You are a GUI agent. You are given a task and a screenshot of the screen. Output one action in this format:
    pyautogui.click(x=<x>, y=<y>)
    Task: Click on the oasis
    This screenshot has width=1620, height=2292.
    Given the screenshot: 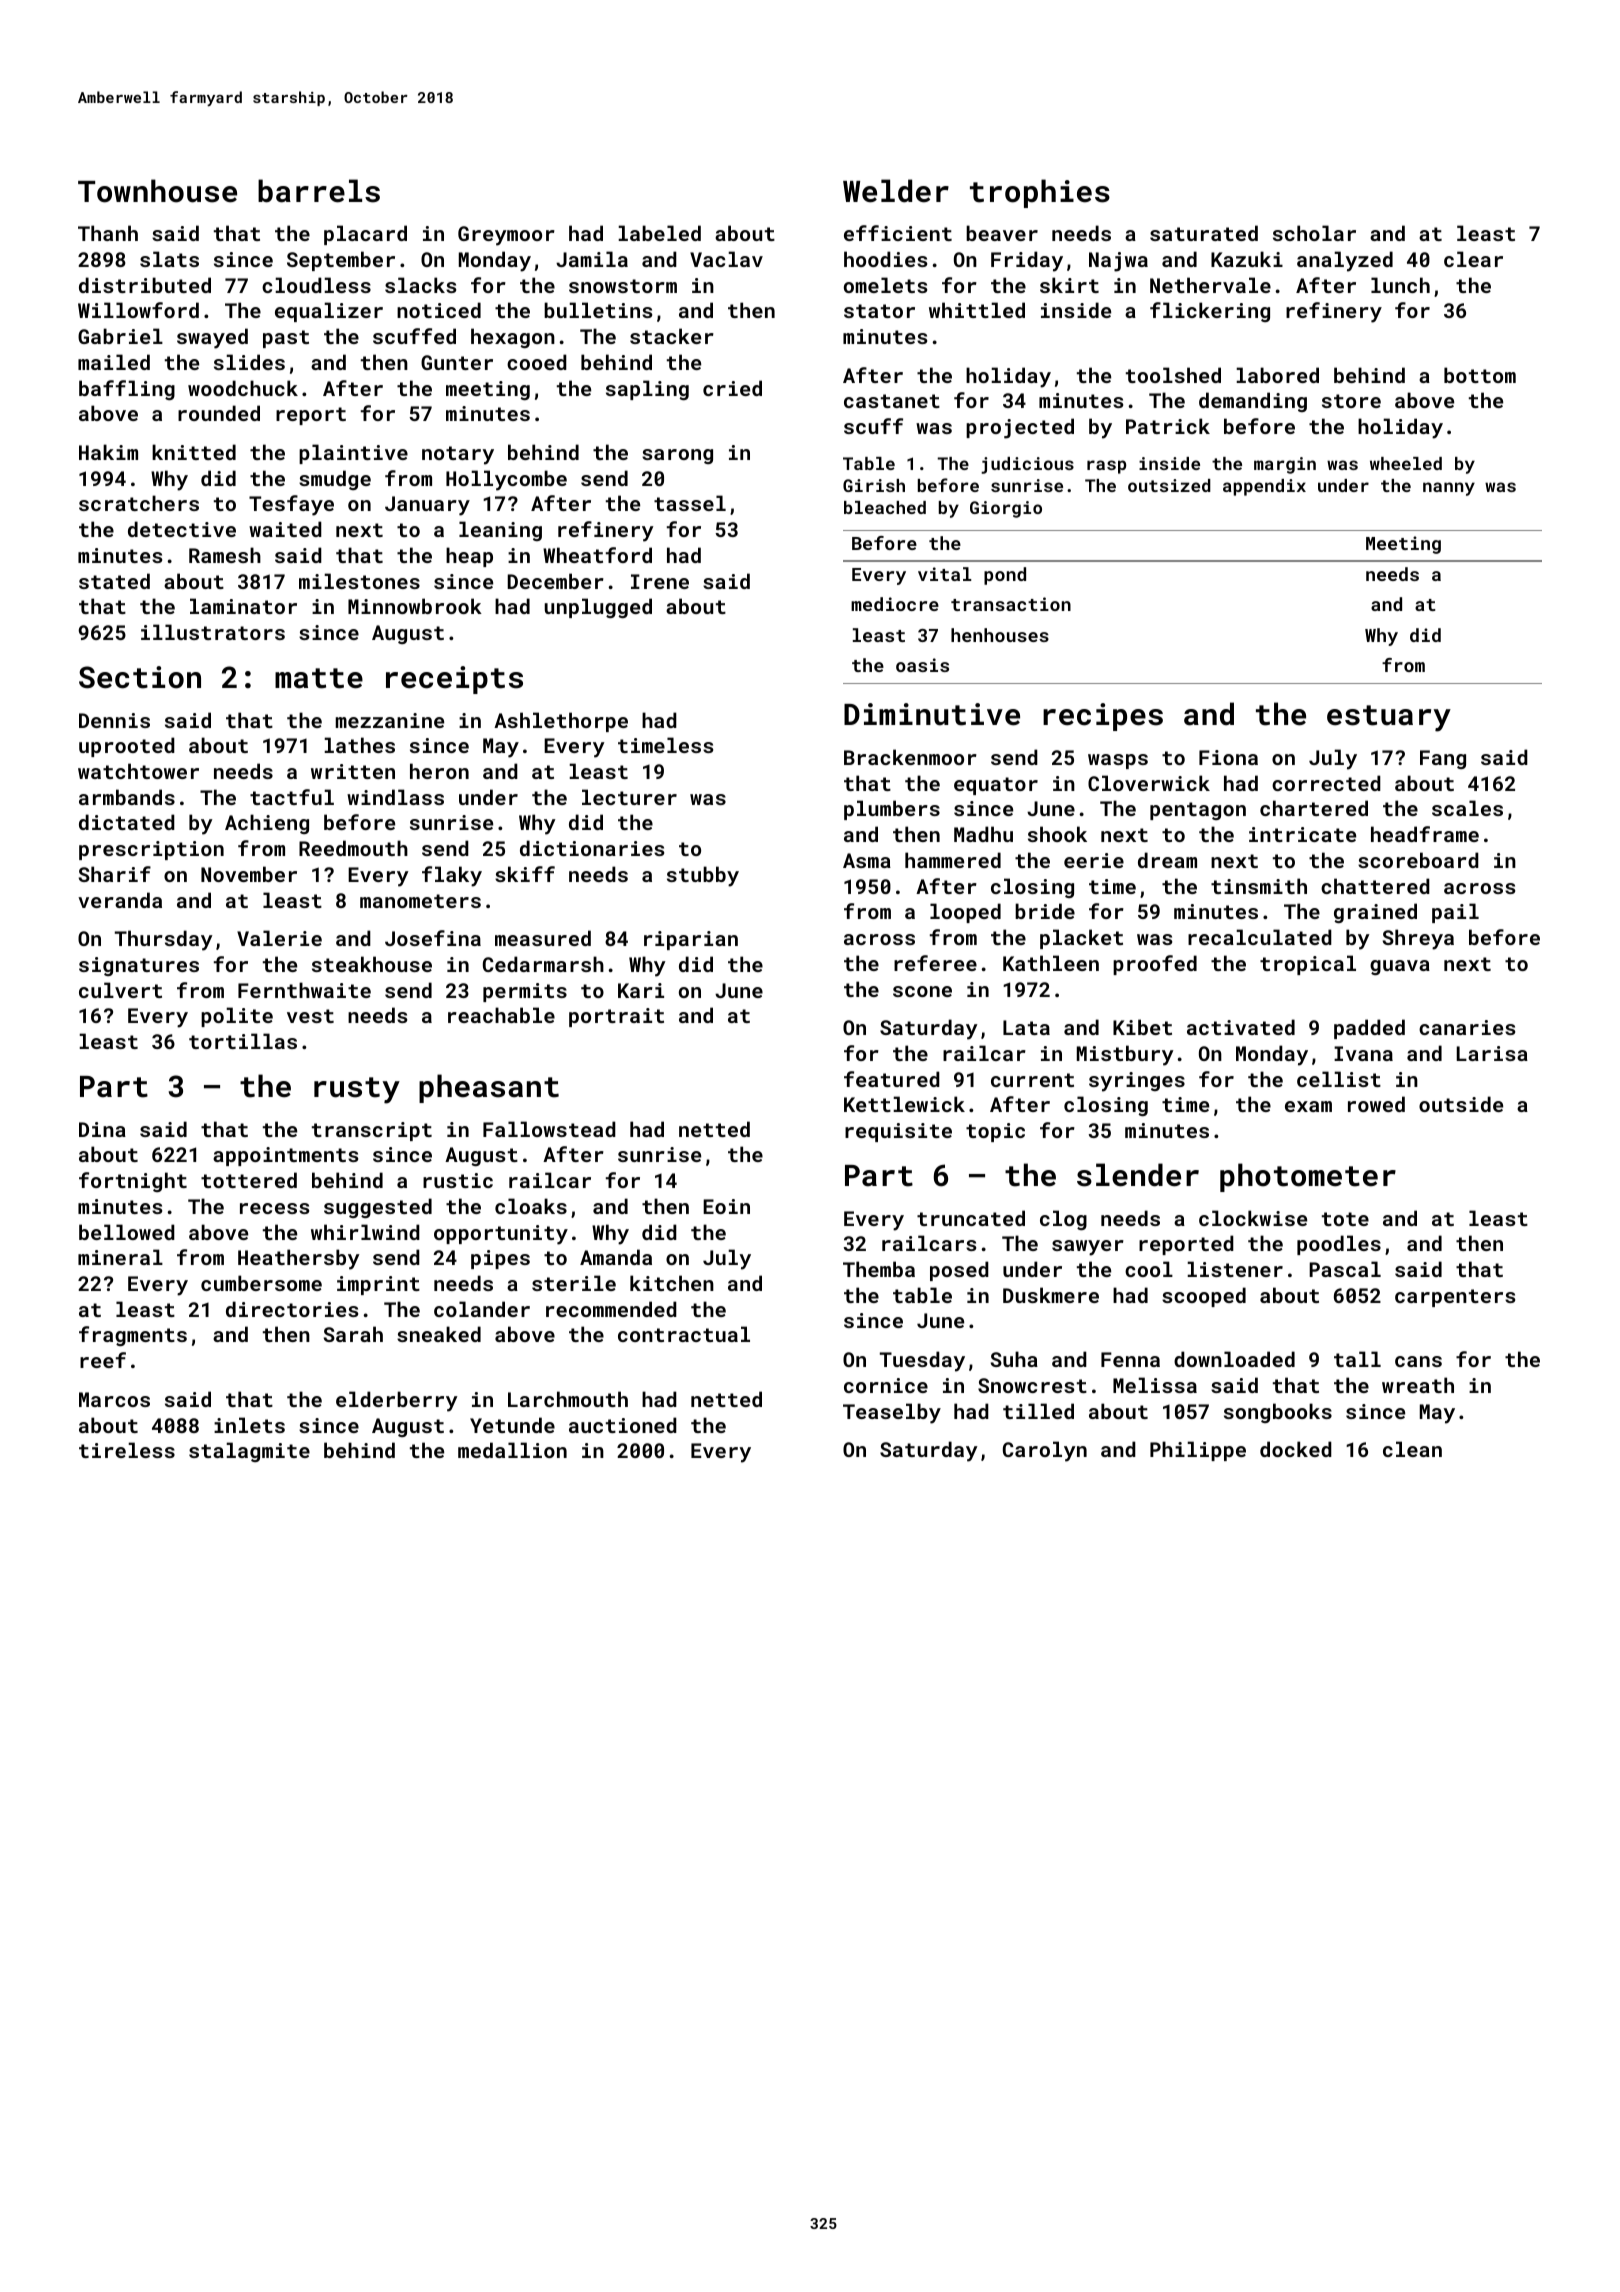 What is the action you would take?
    pyautogui.click(x=922, y=665)
